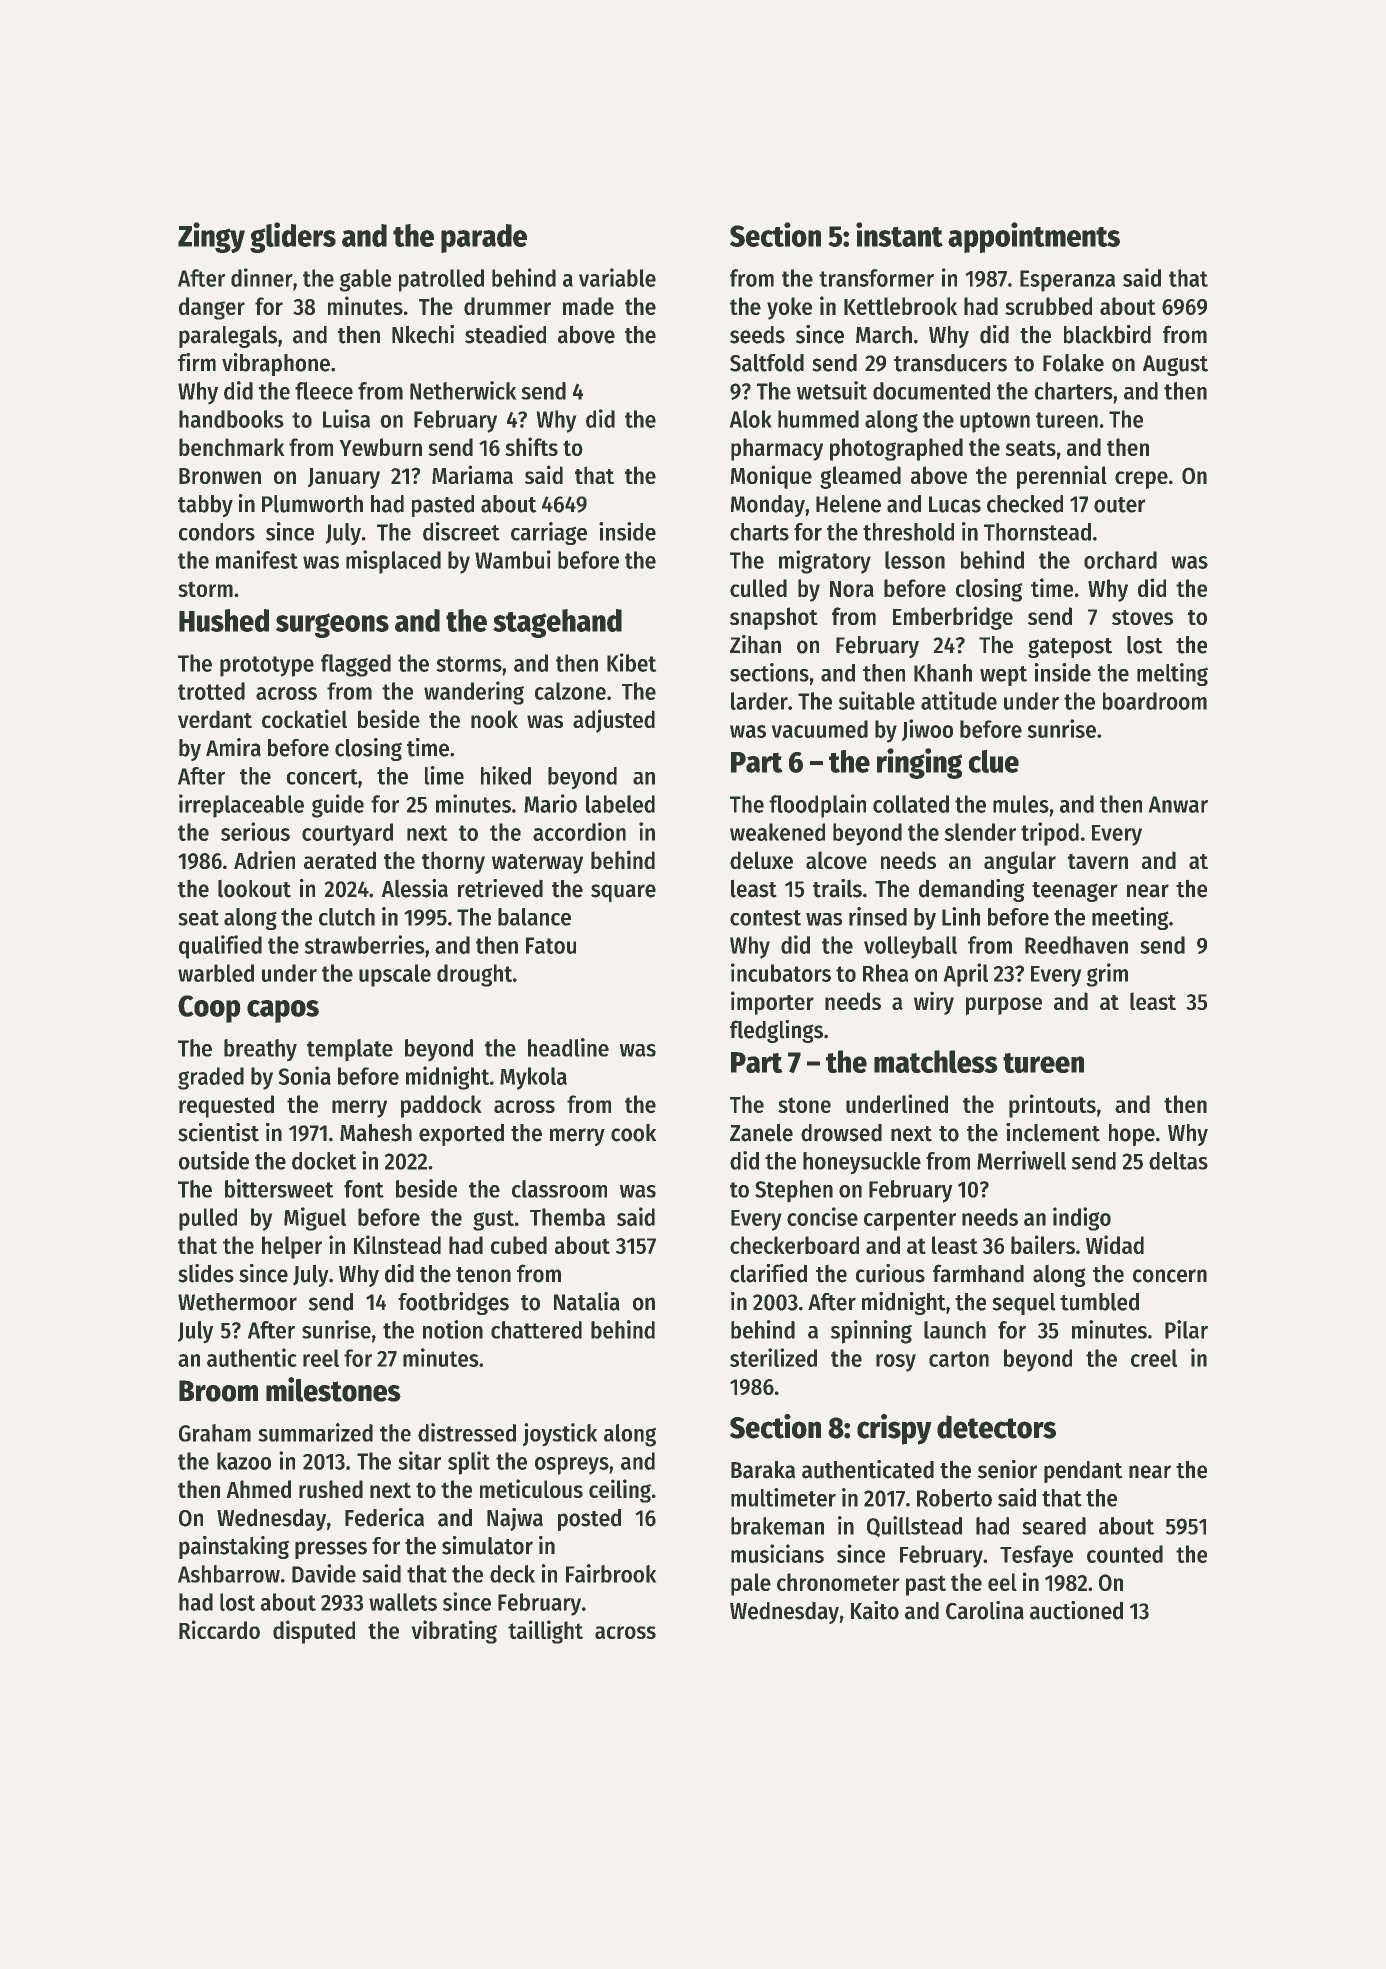 Image resolution: width=1386 pixels, height=1969 pixels. What do you see at coordinates (875, 1610) in the screenshot?
I see `Kaito` at bounding box center [875, 1610].
